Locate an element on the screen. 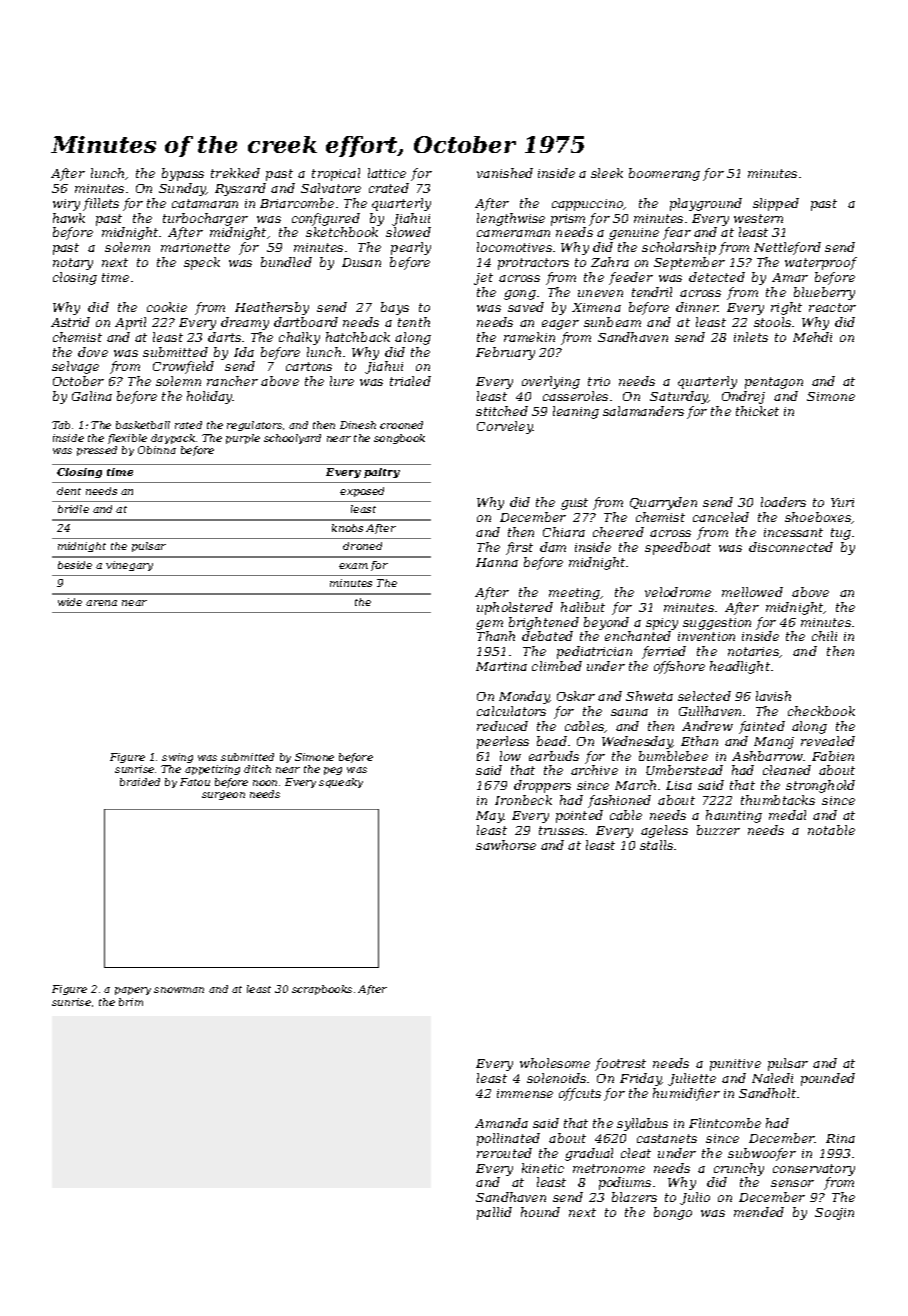 This screenshot has width=908, height=1316. slipped is located at coordinates (776, 204).
